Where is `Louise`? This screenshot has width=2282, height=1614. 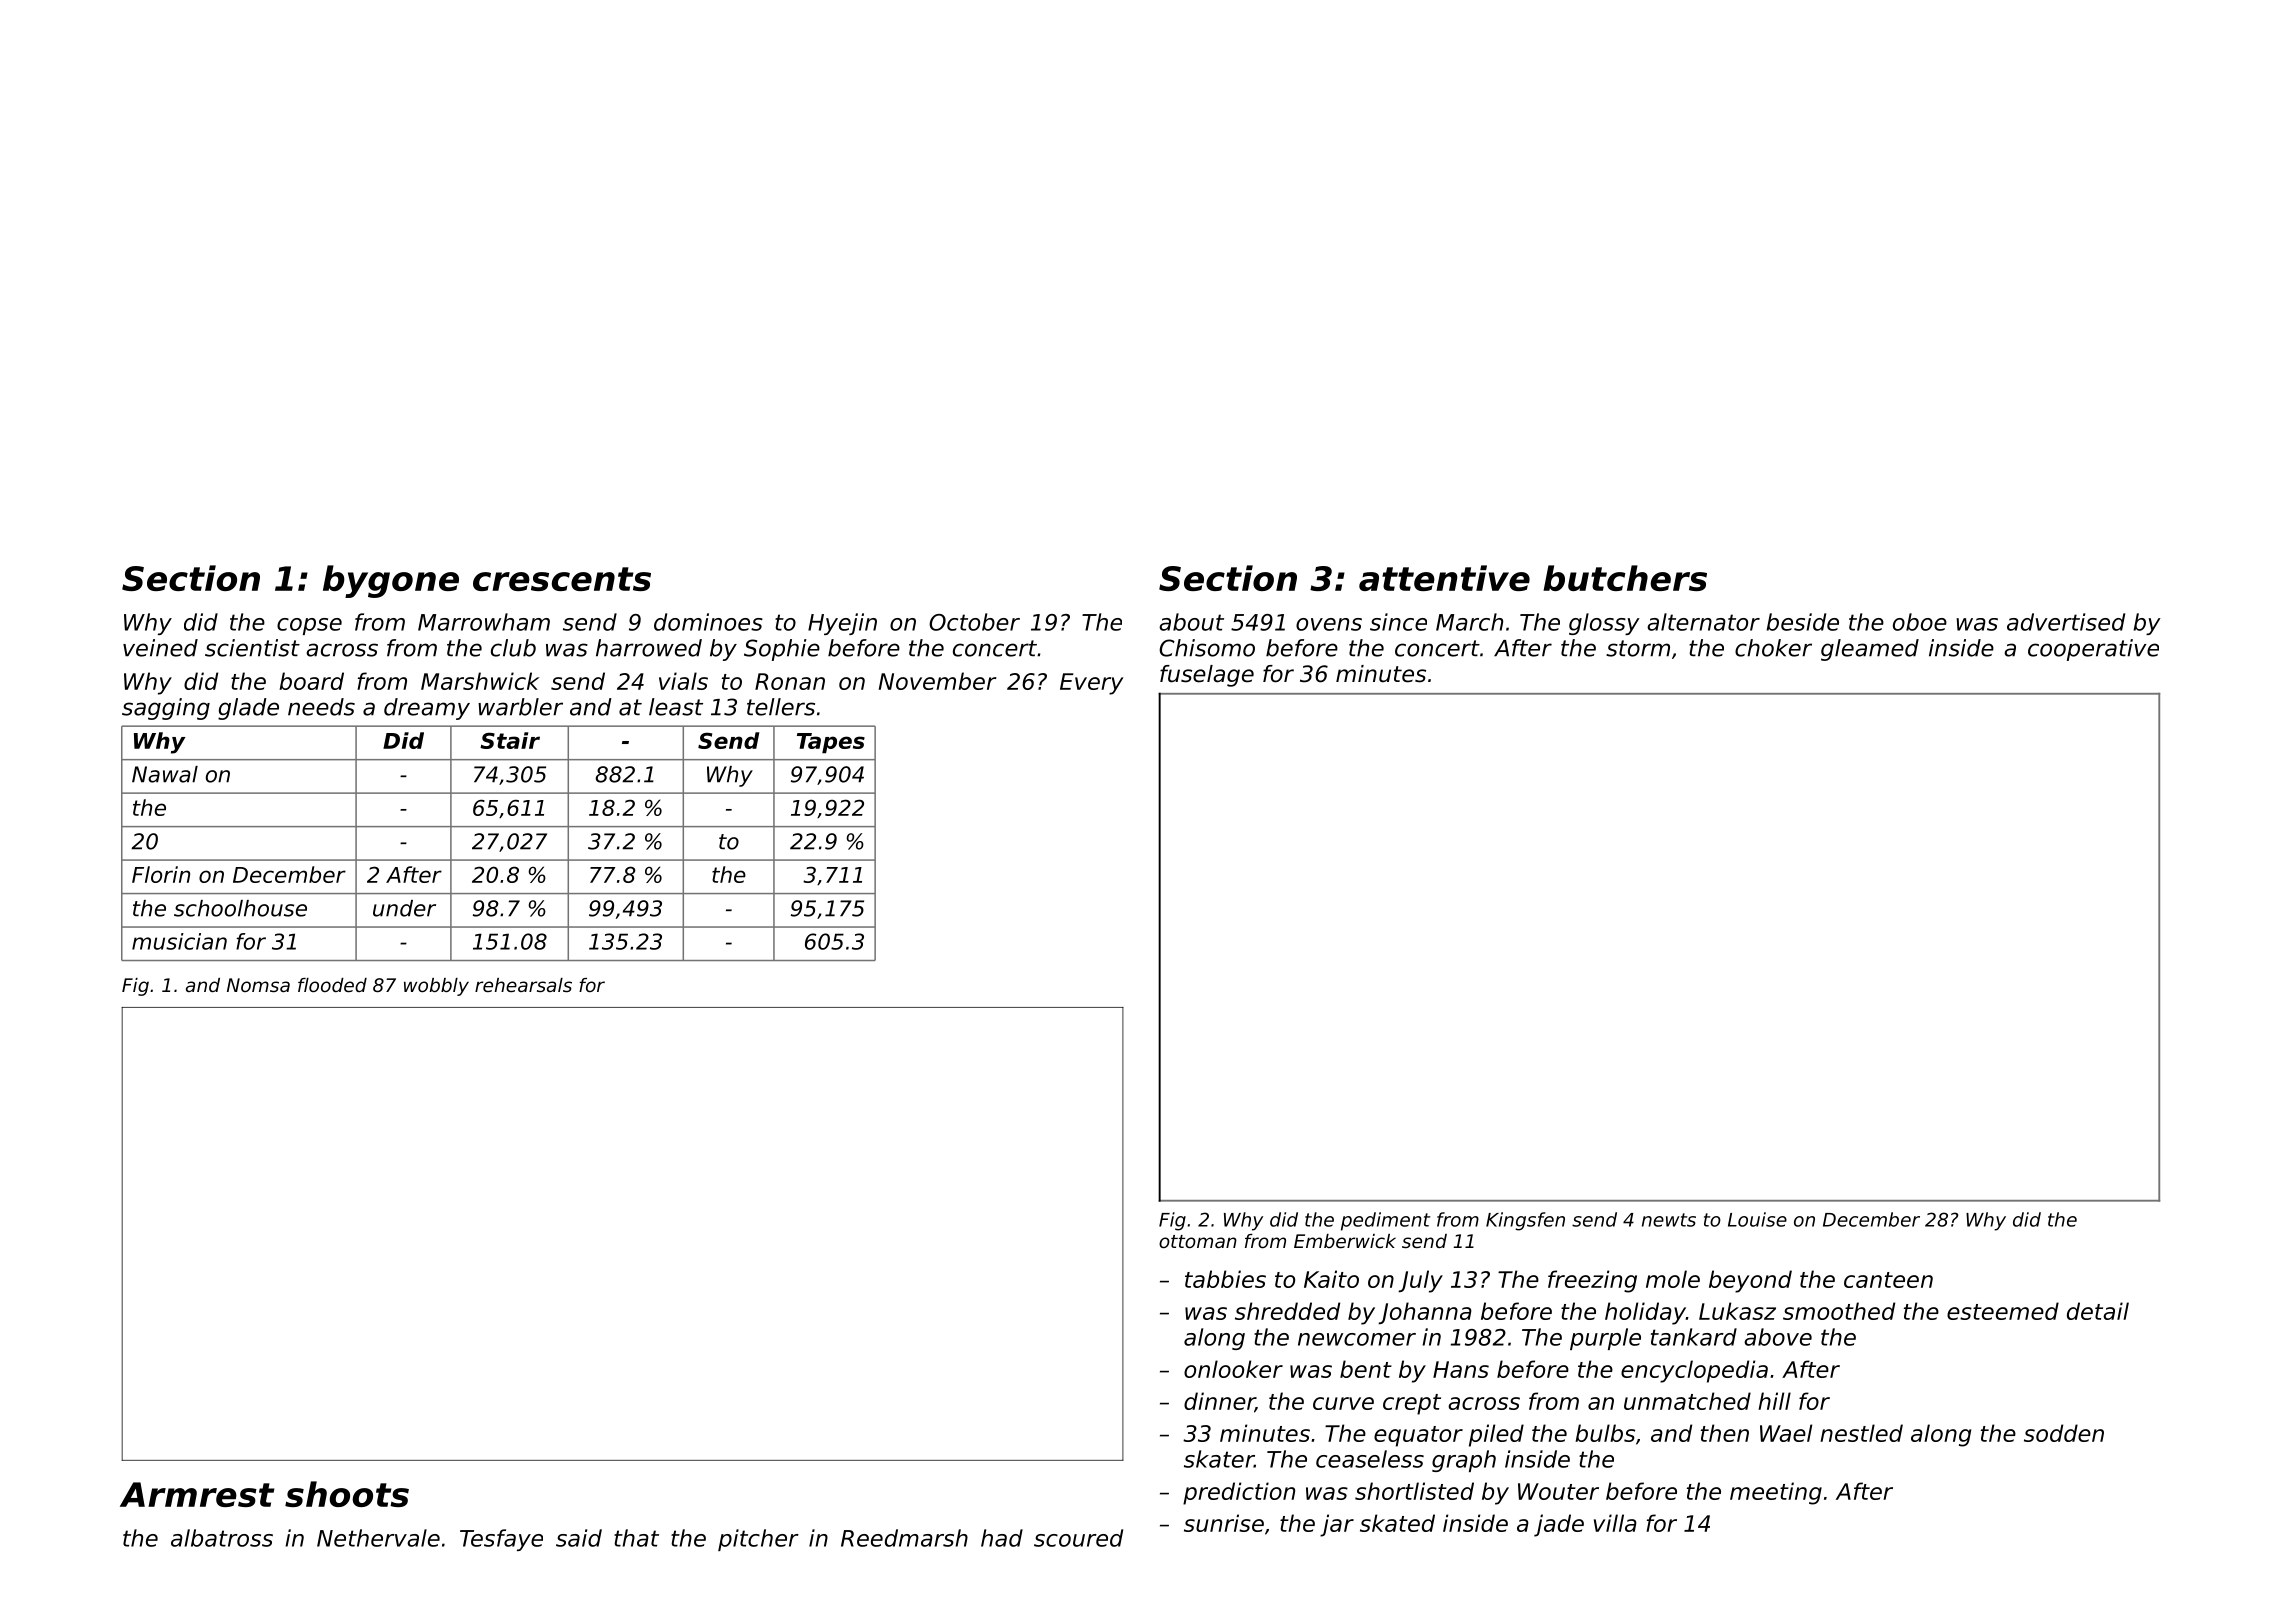 Louise is located at coordinates (1757, 1219).
